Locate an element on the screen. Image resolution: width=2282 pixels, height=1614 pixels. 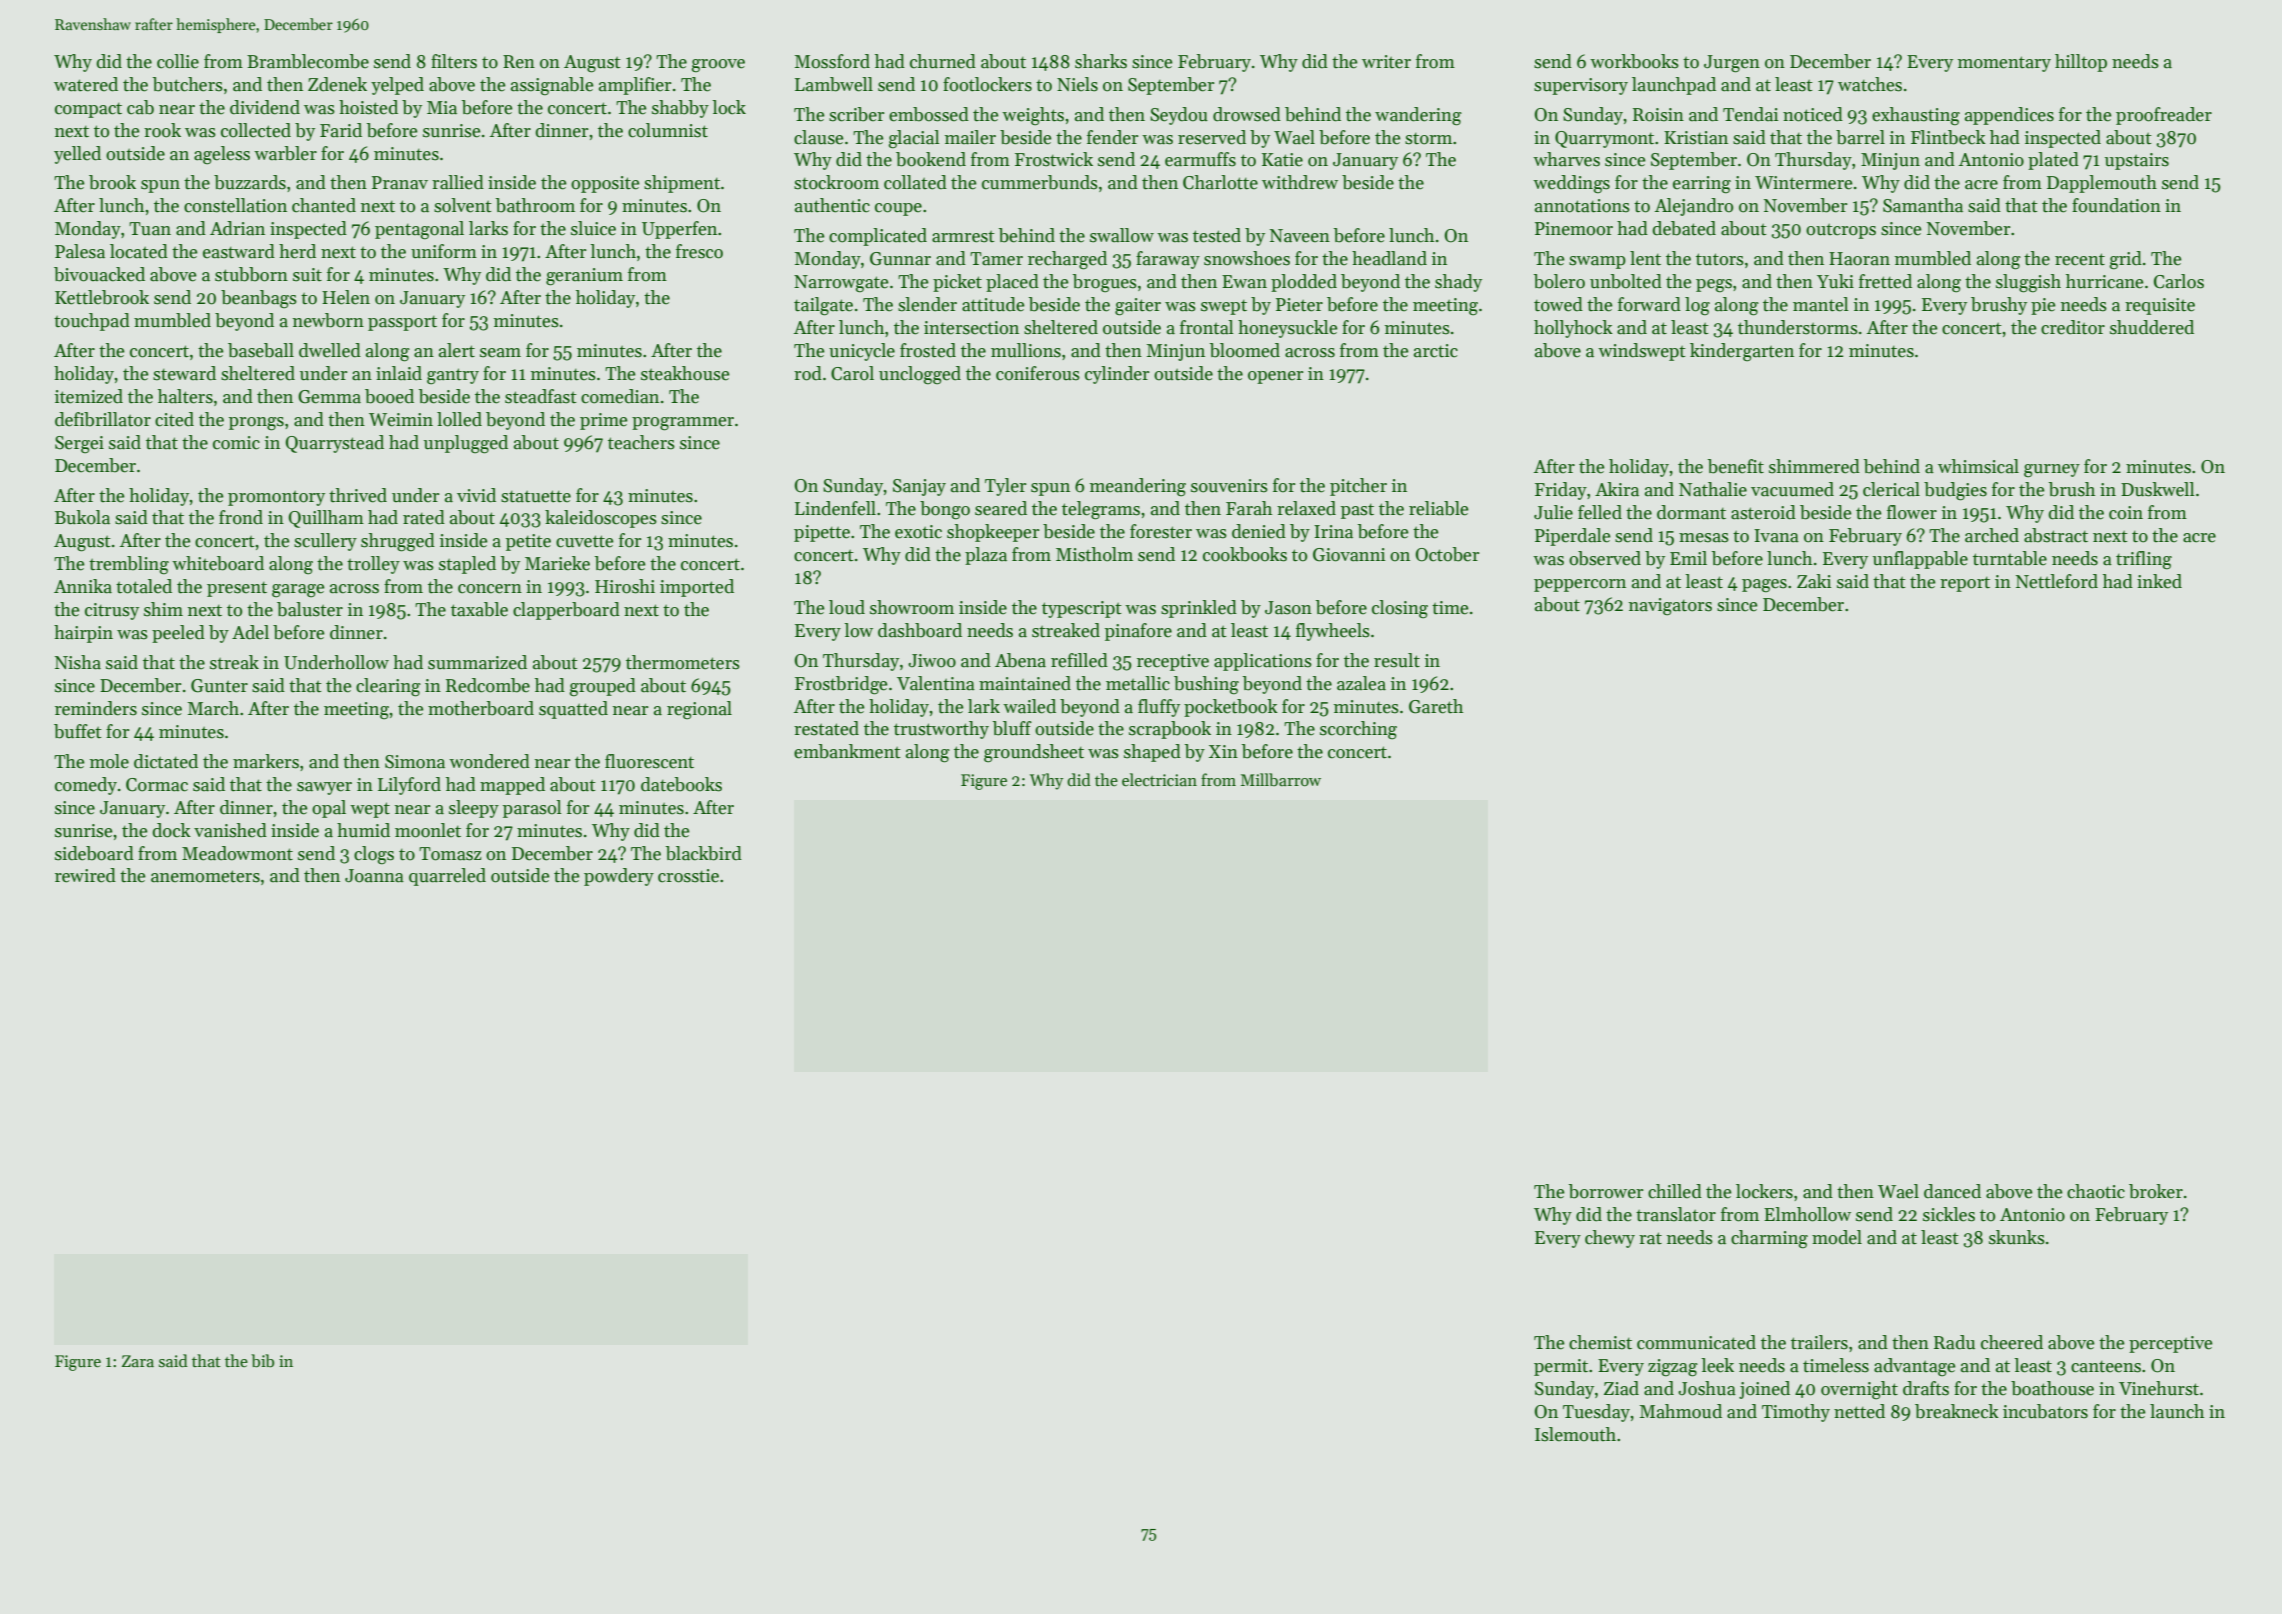
crosstie is located at coordinates (688, 876).
